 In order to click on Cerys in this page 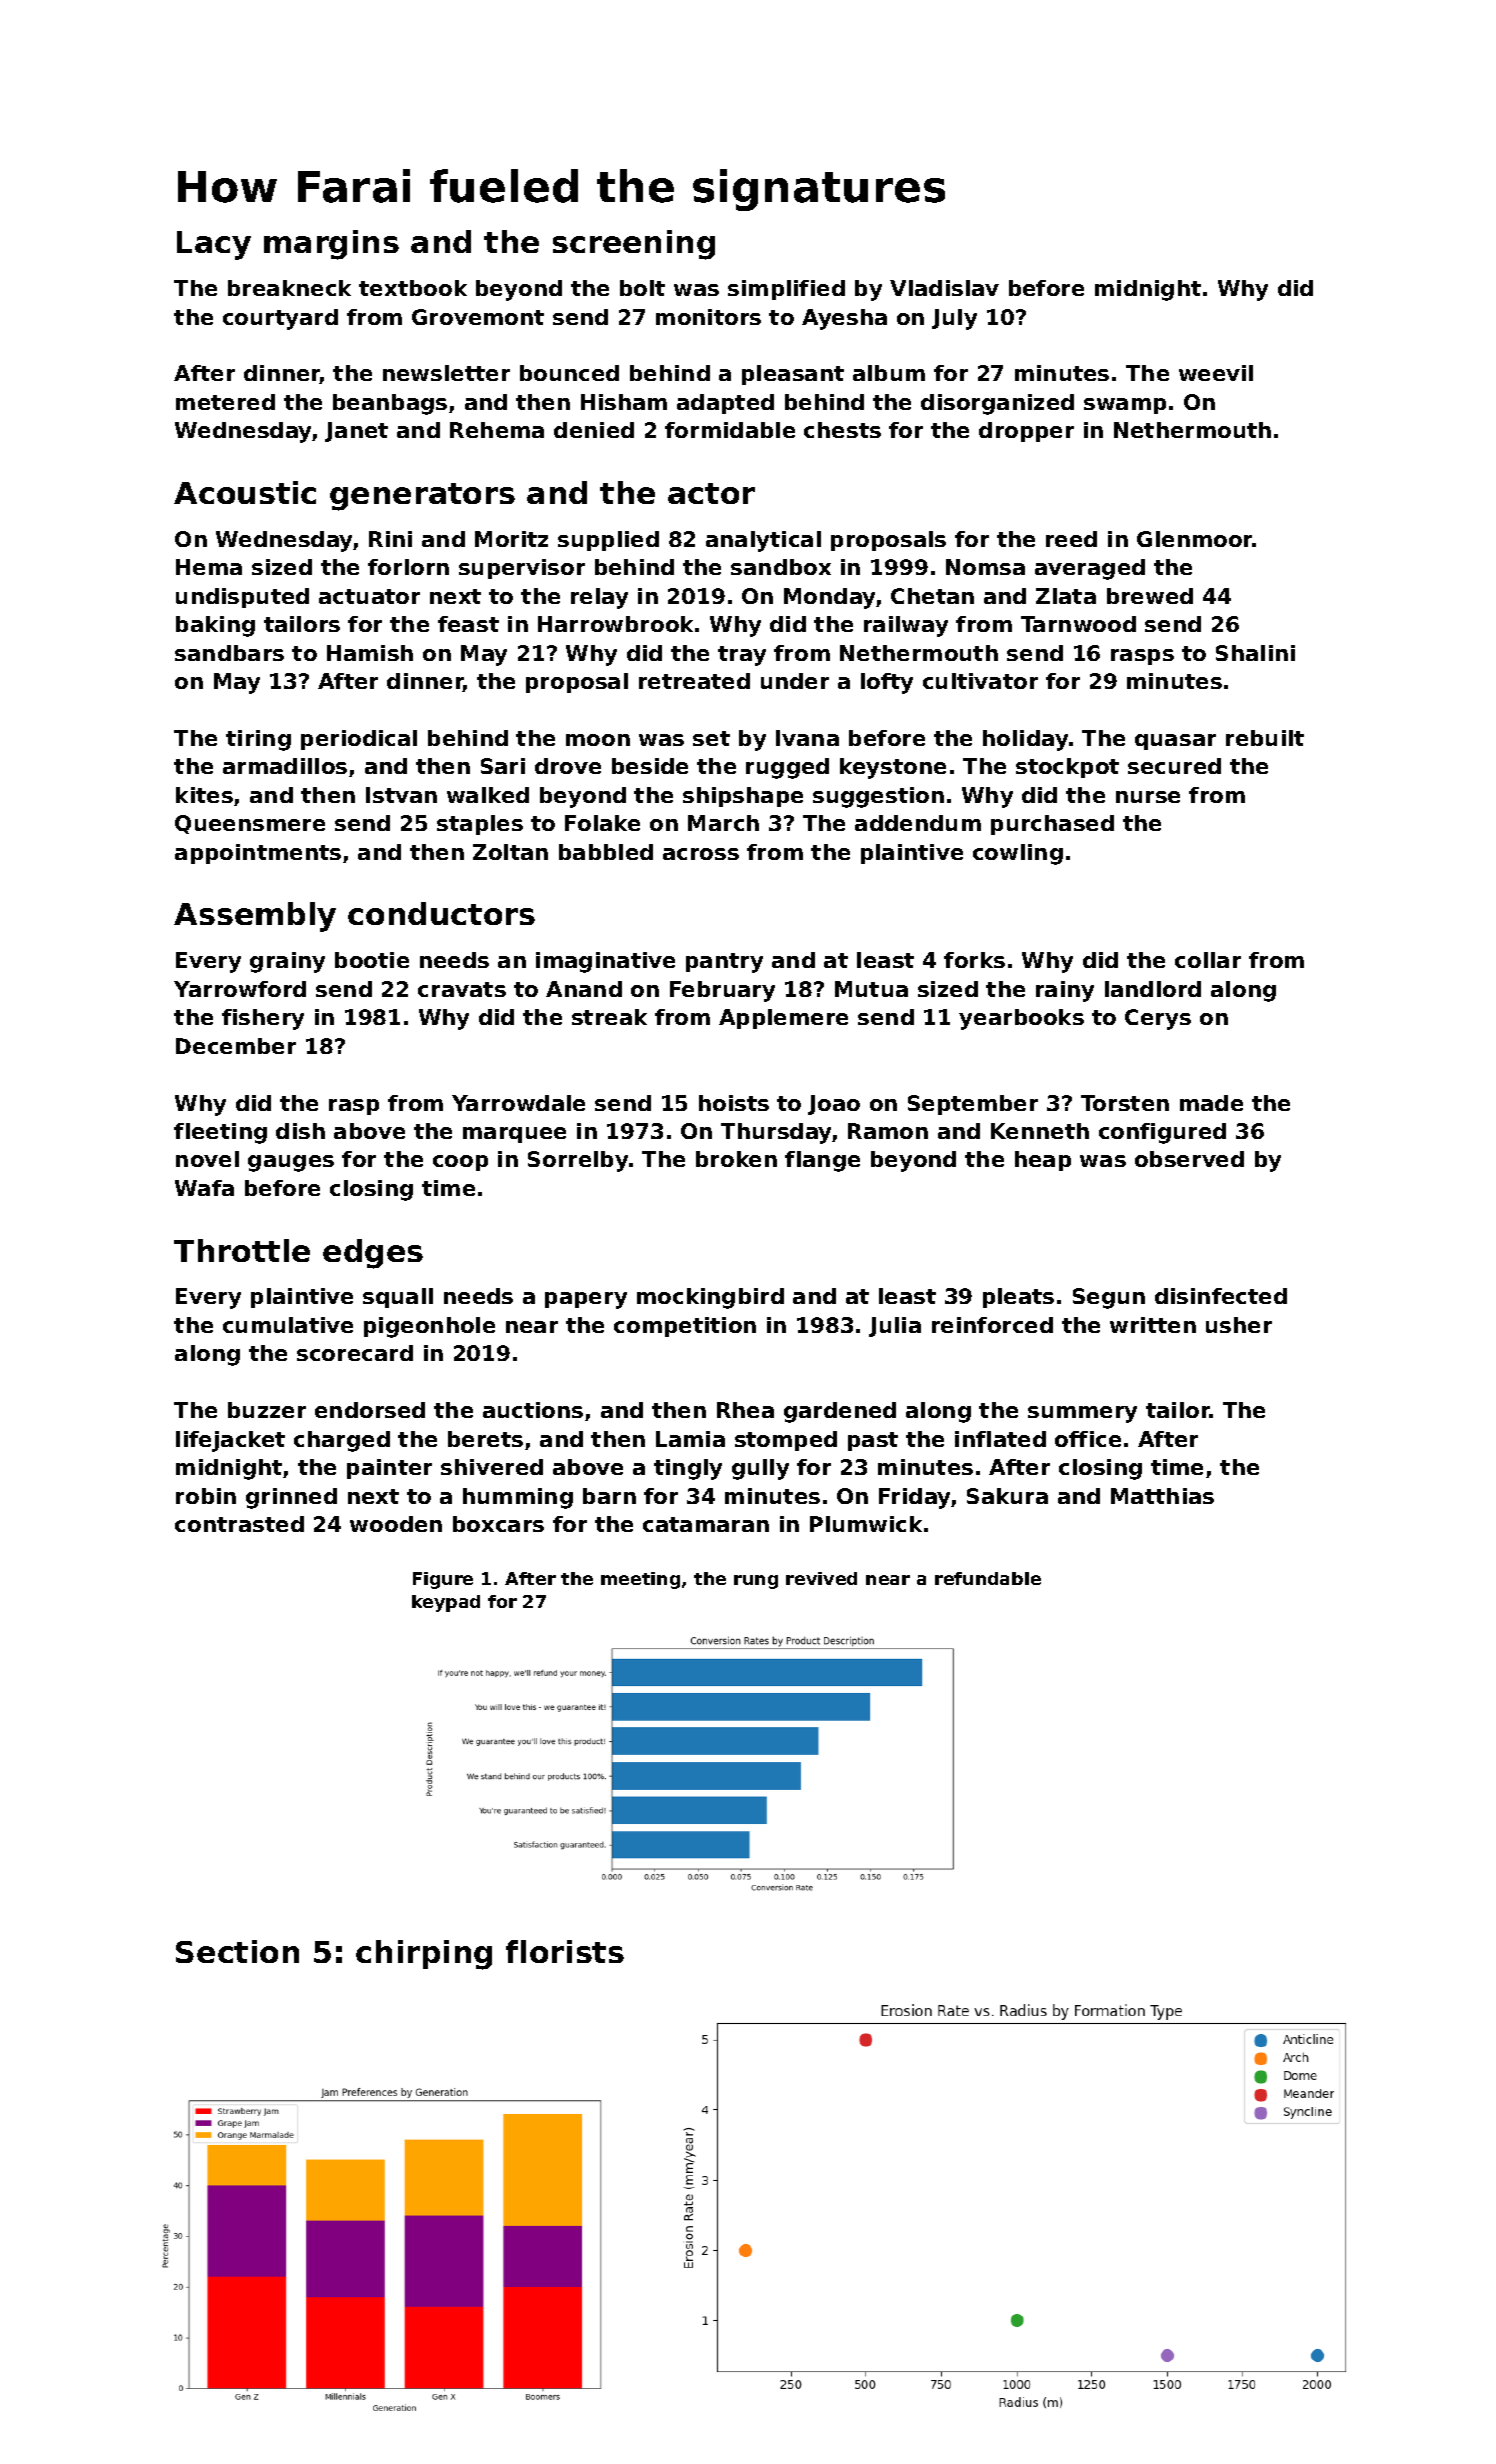, I will do `click(1158, 1019)`.
